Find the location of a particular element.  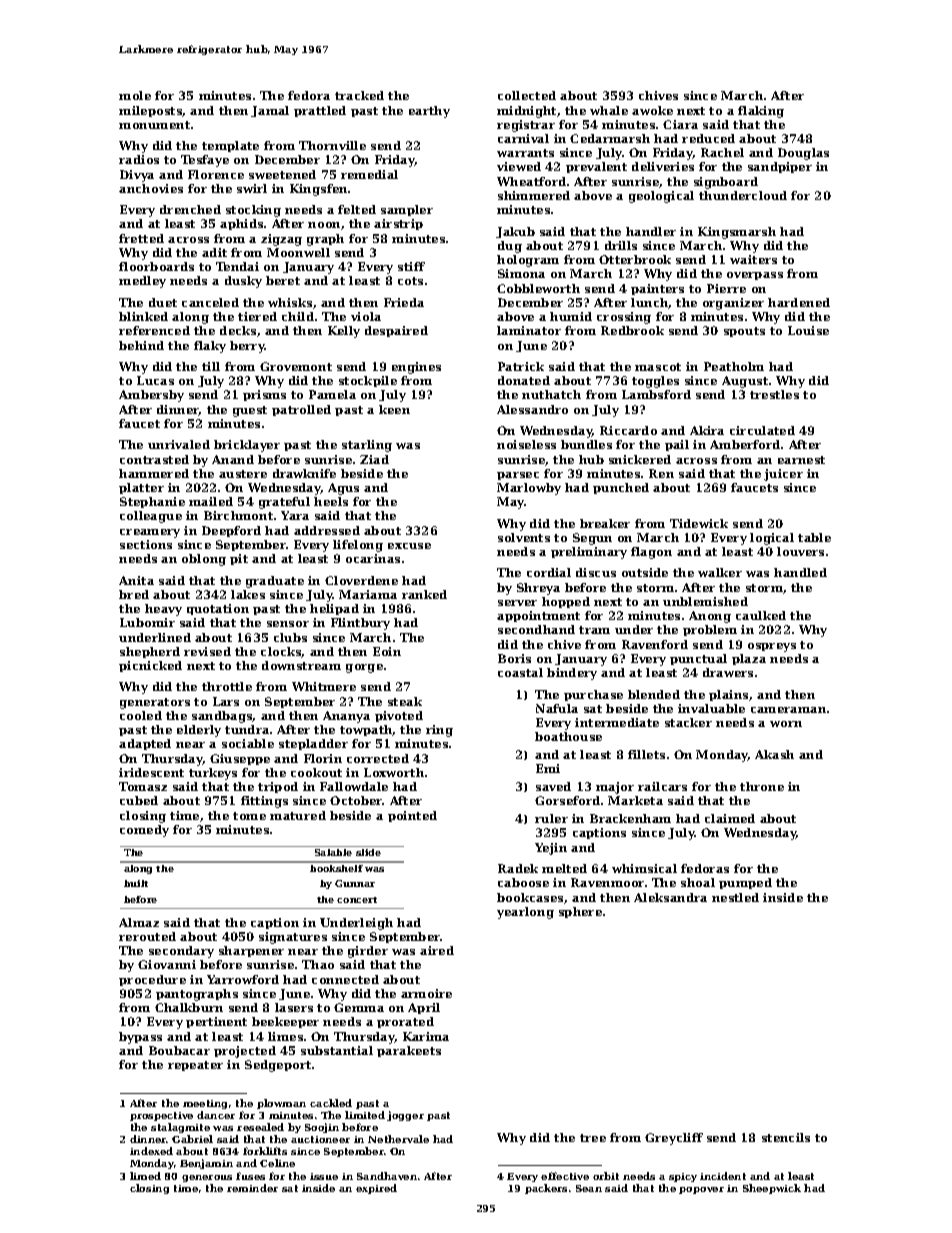

oblong is located at coordinates (204, 560).
